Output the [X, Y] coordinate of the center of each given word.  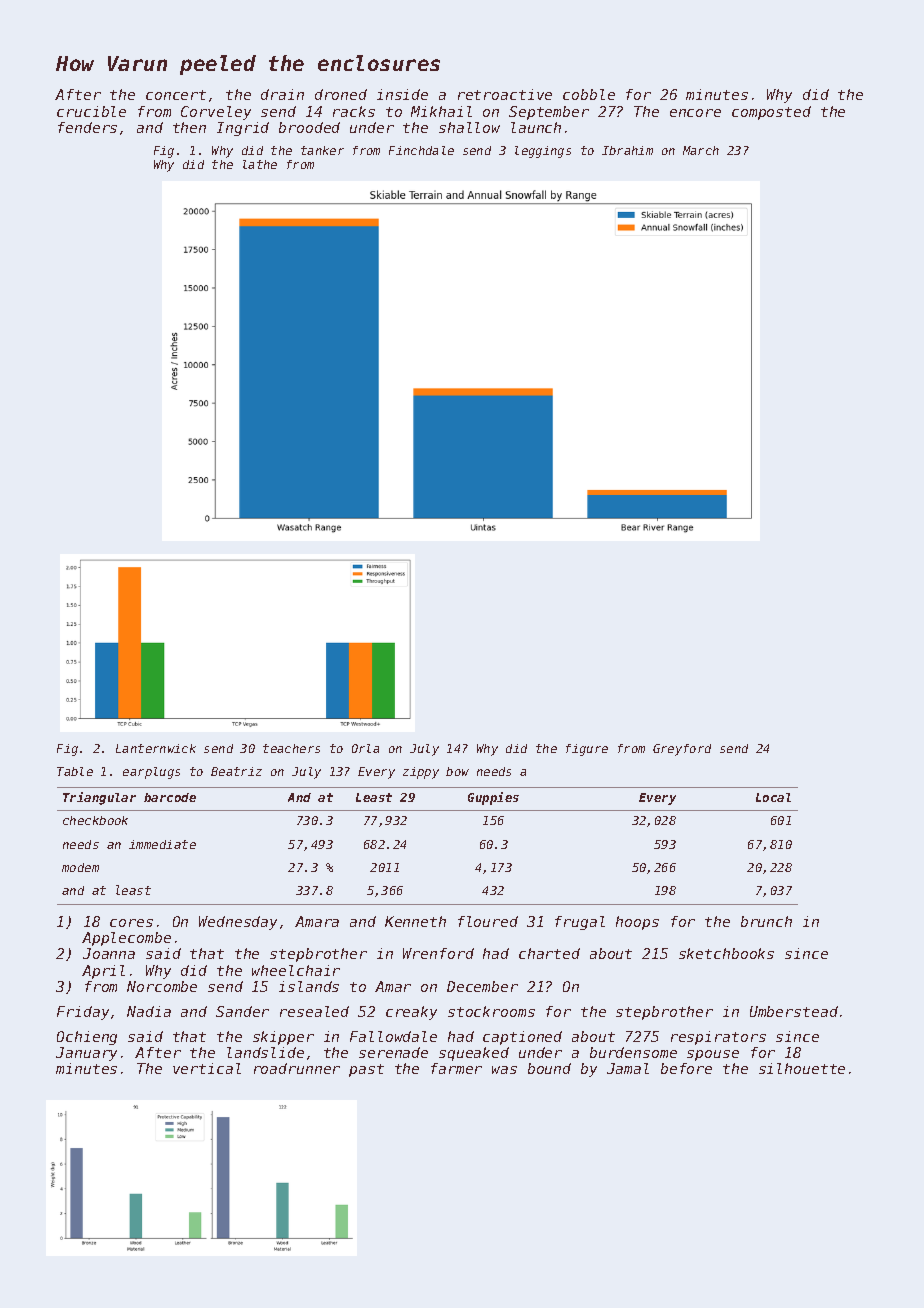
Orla [365, 748]
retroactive [505, 94]
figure [587, 750]
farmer [456, 1068]
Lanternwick [156, 748]
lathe [260, 164]
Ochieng [87, 1038]
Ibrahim [627, 150]
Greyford [682, 750]
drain [282, 94]
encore [695, 113]
